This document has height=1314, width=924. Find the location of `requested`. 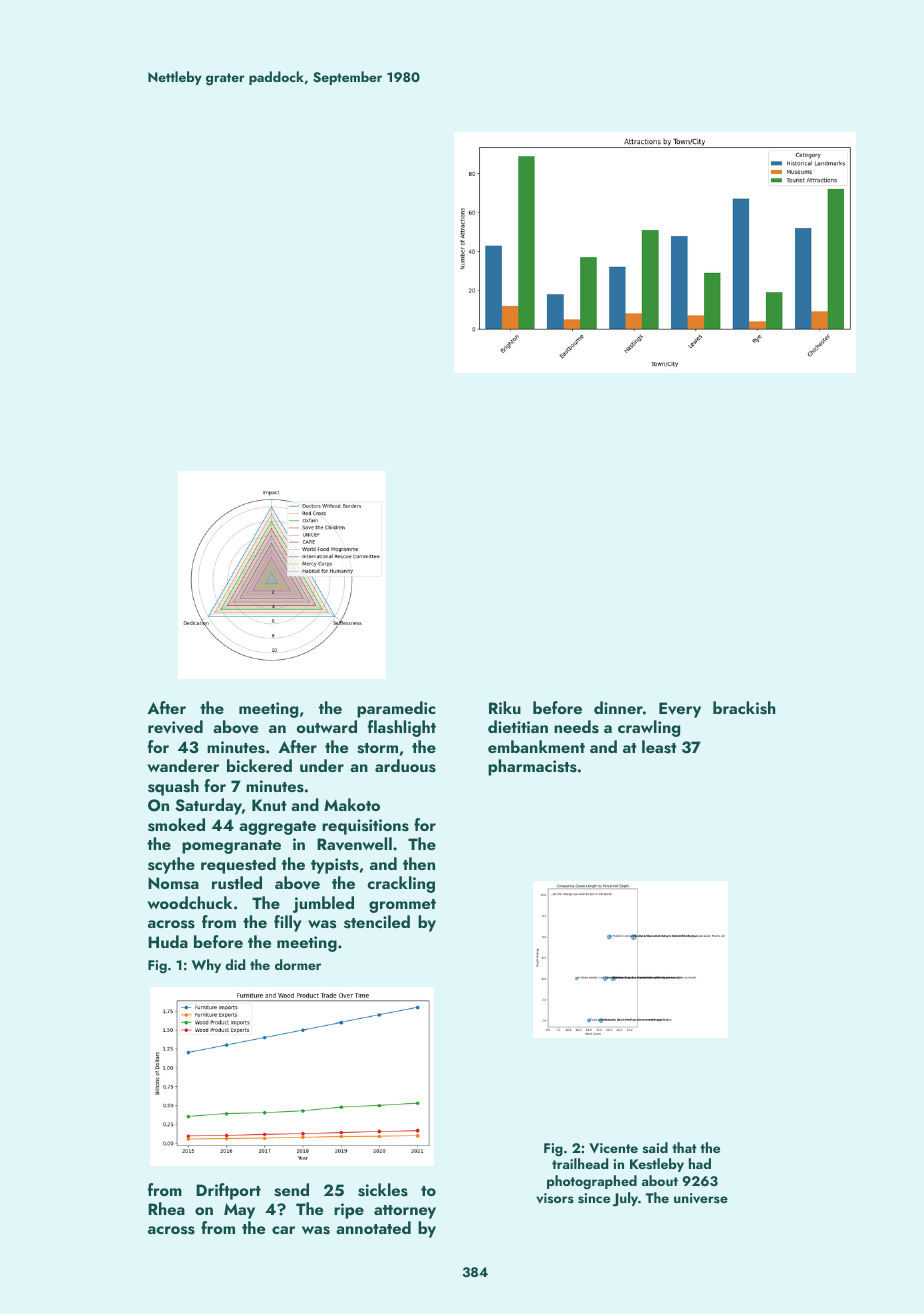

requested is located at coordinates (238, 865).
